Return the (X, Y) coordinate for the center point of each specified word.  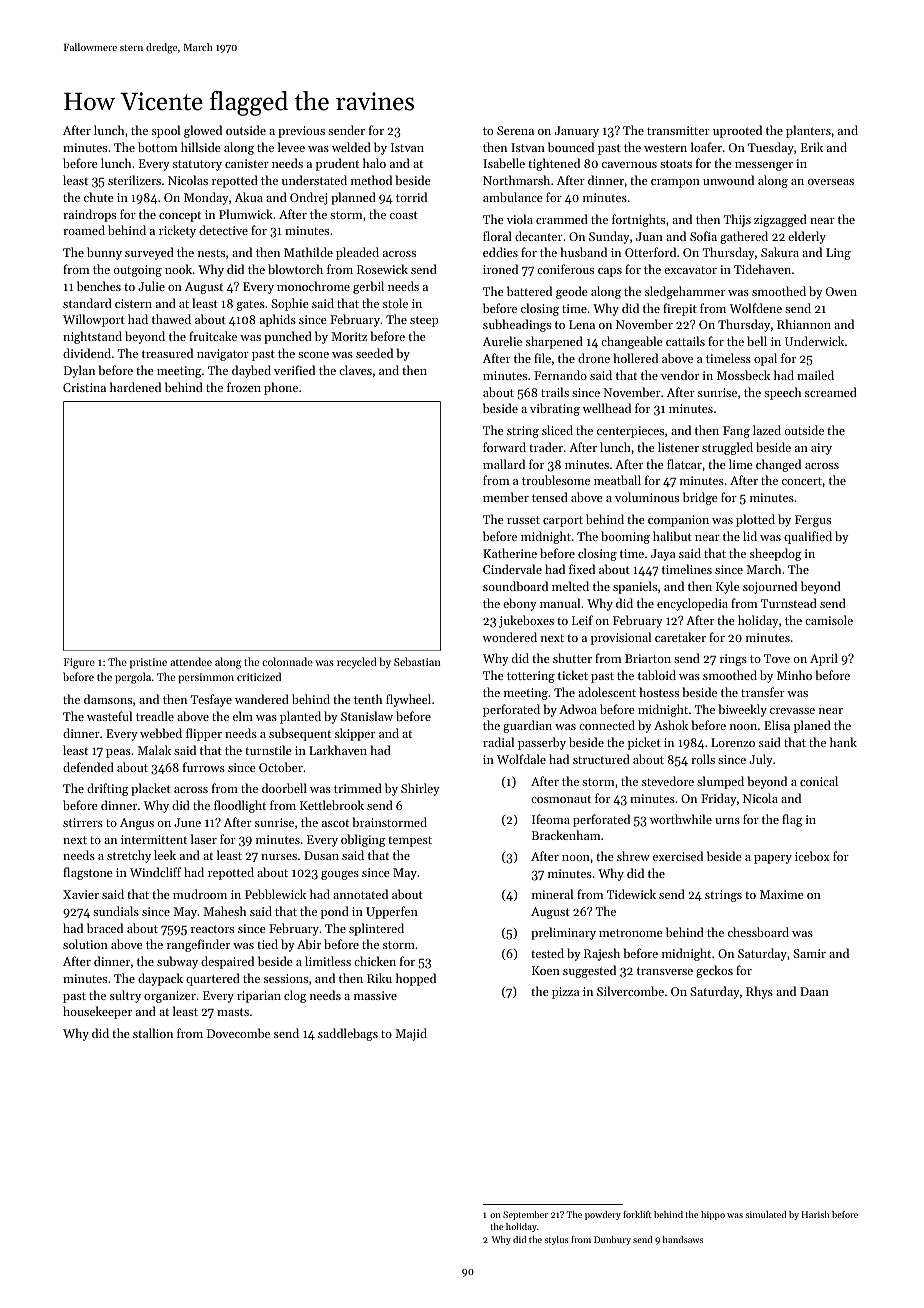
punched (288, 337)
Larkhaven (338, 750)
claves (355, 370)
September (525, 1215)
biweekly (742, 710)
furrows (204, 767)
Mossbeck (743, 375)
